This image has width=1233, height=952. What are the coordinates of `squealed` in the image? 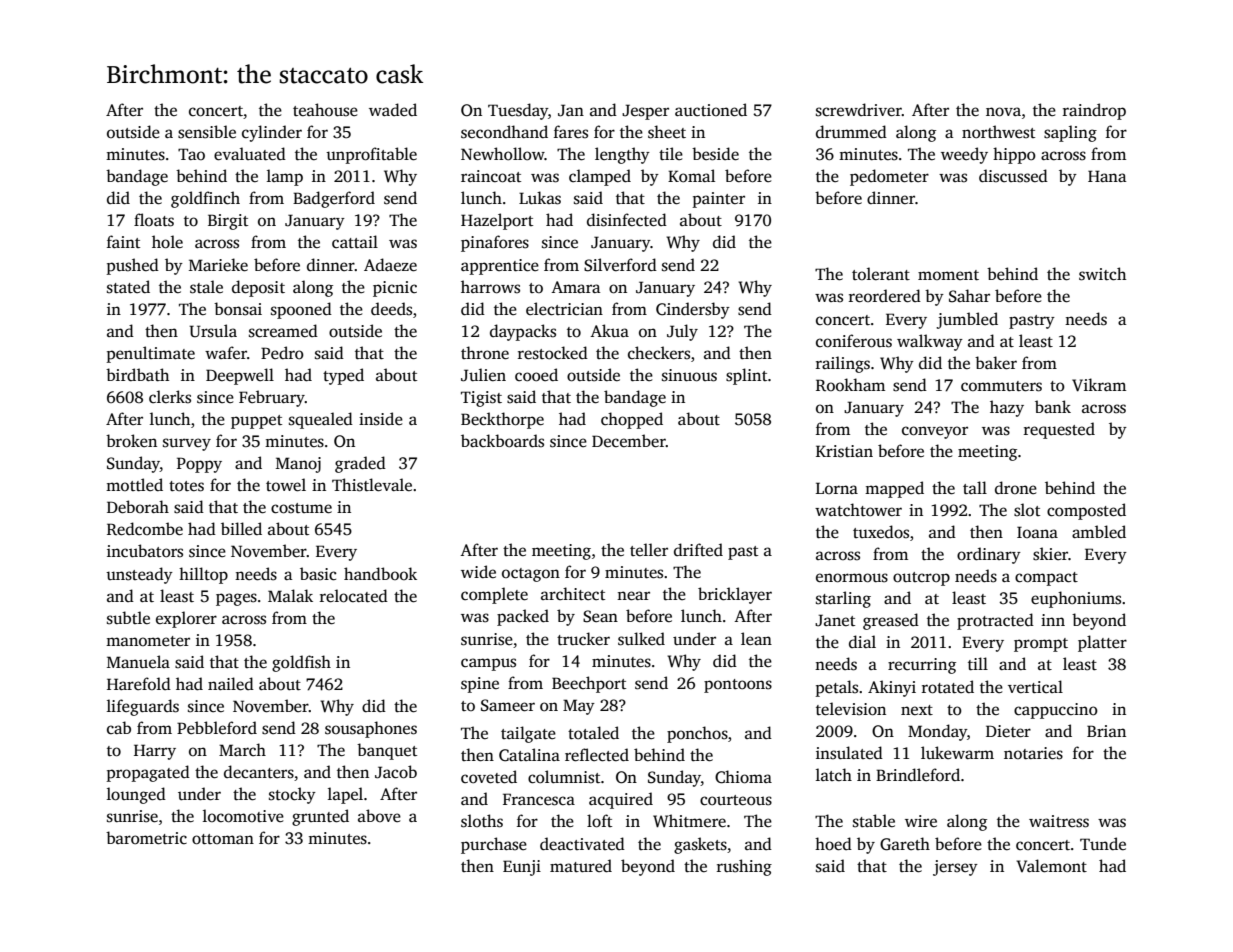 It's located at (321, 420).
